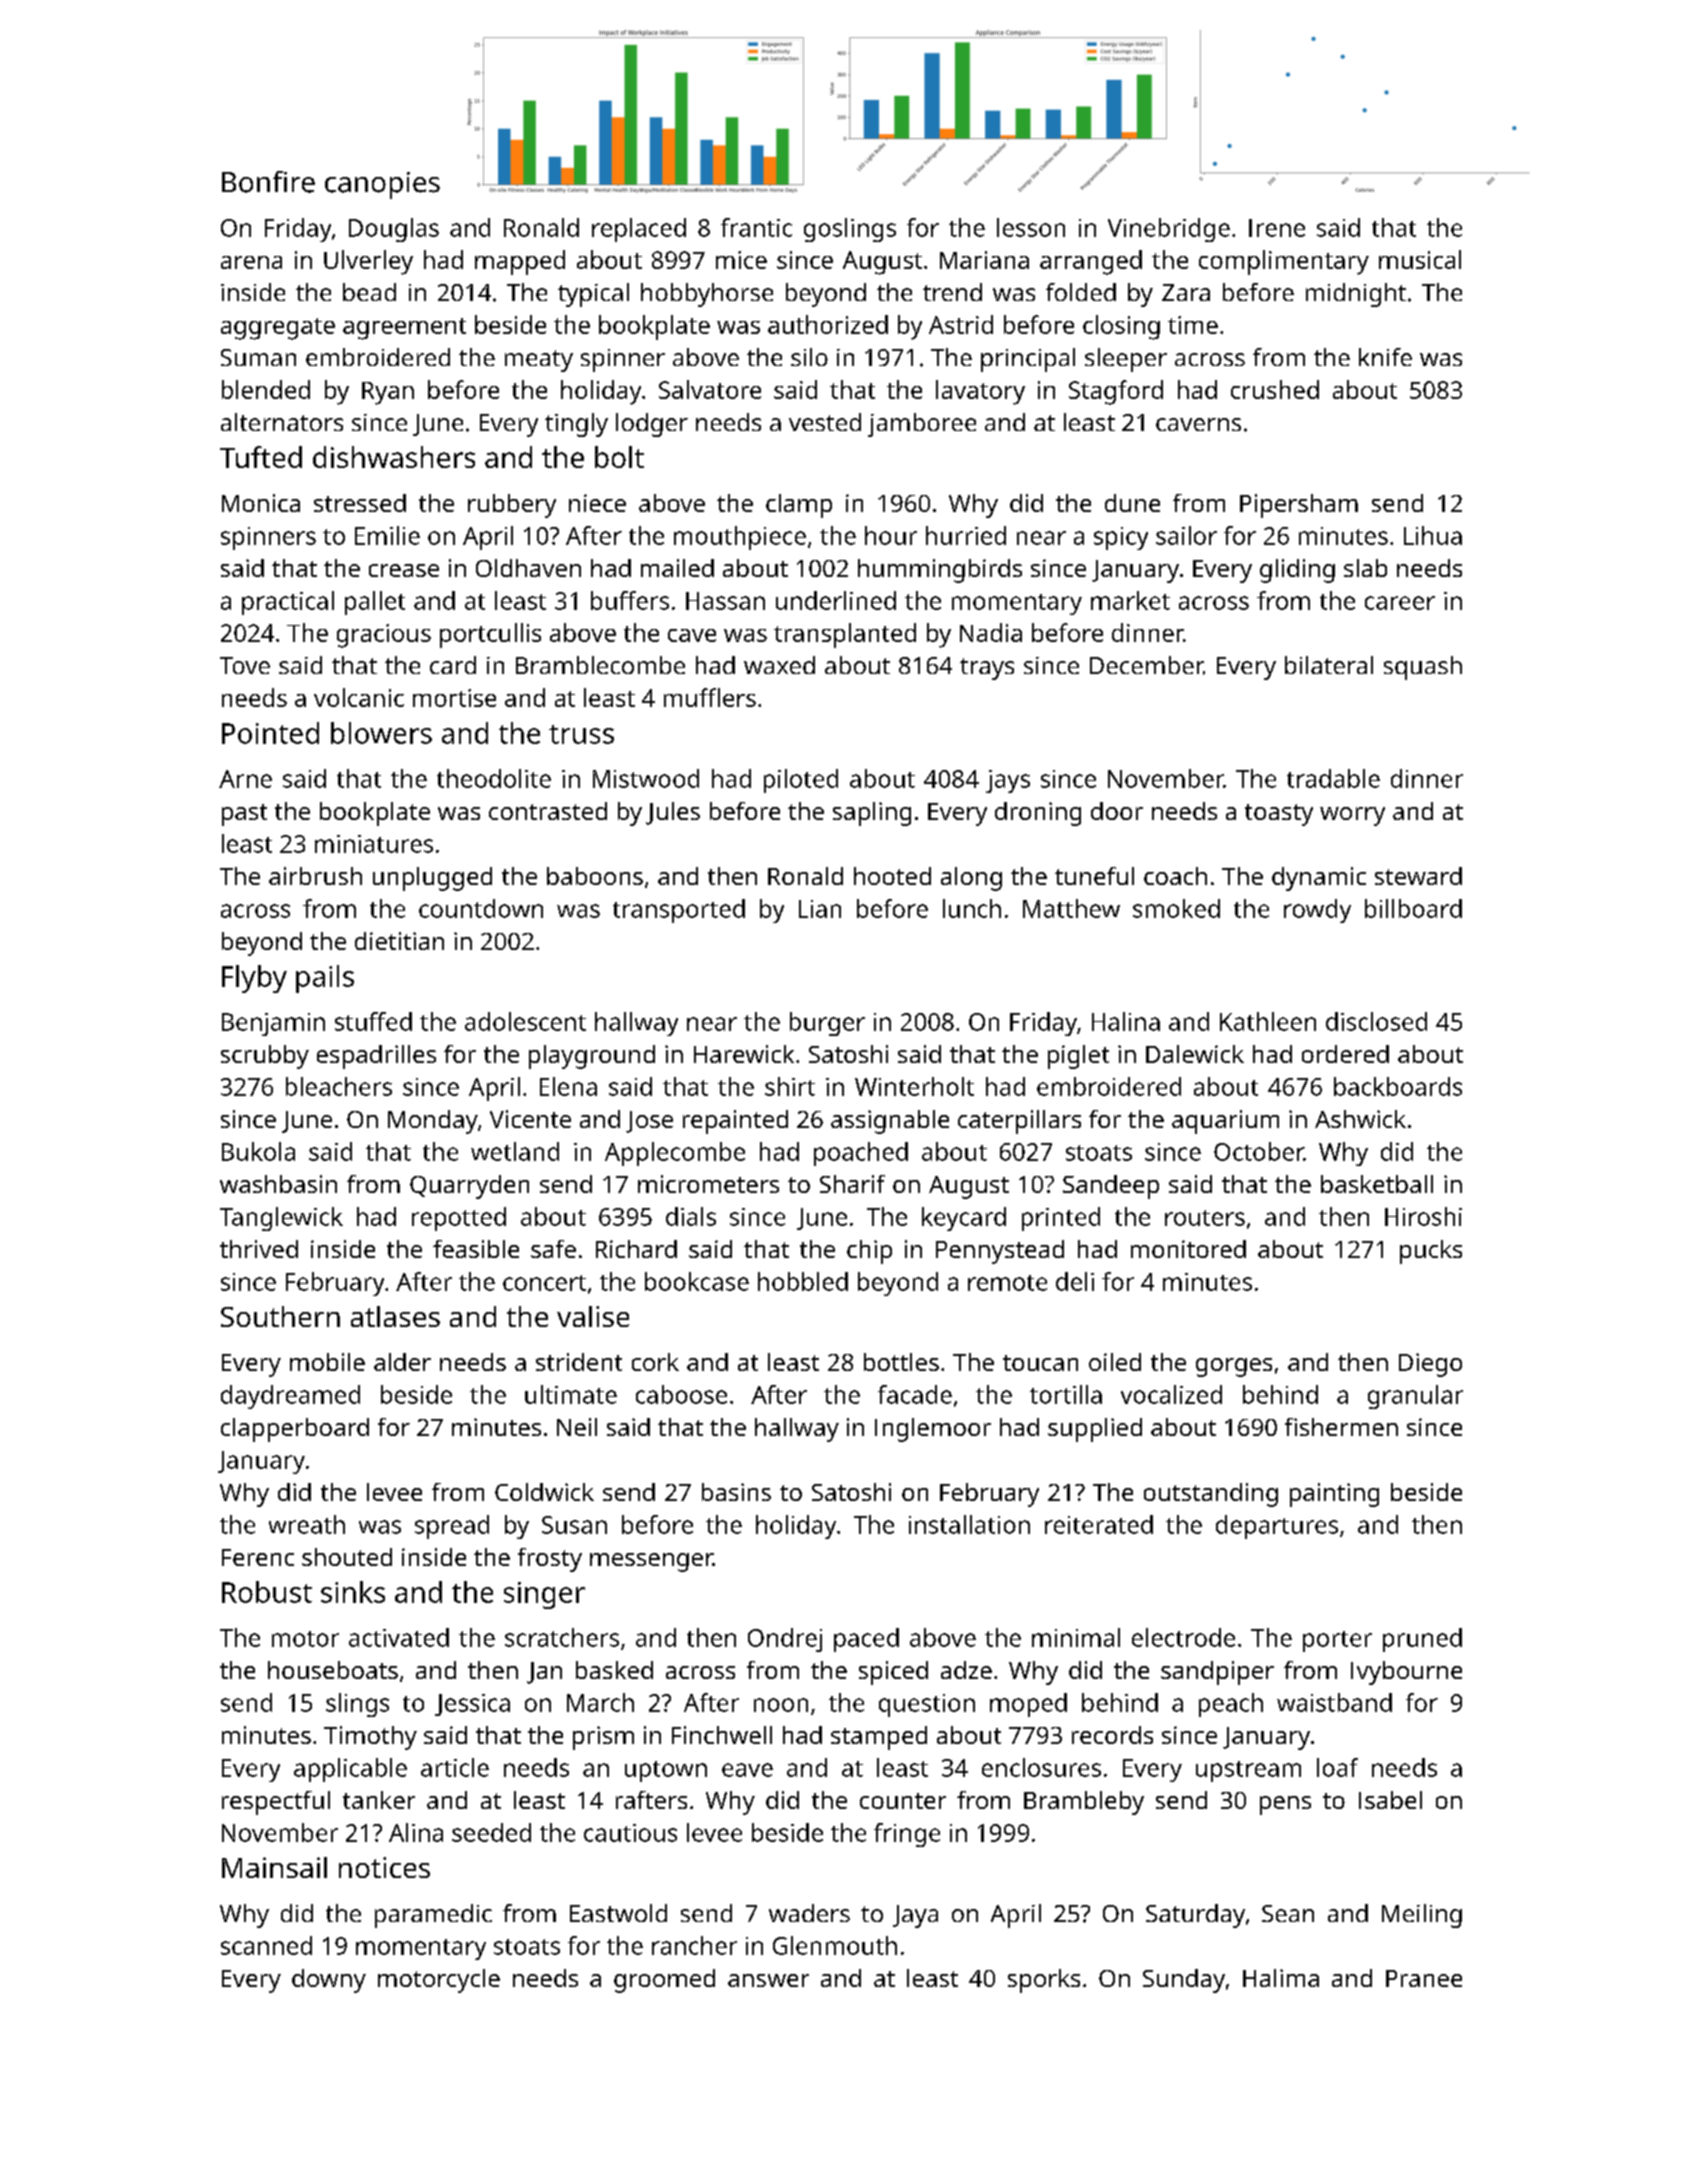 This screenshot has width=1683, height=2178. I want to click on miniatures, so click(374, 844).
